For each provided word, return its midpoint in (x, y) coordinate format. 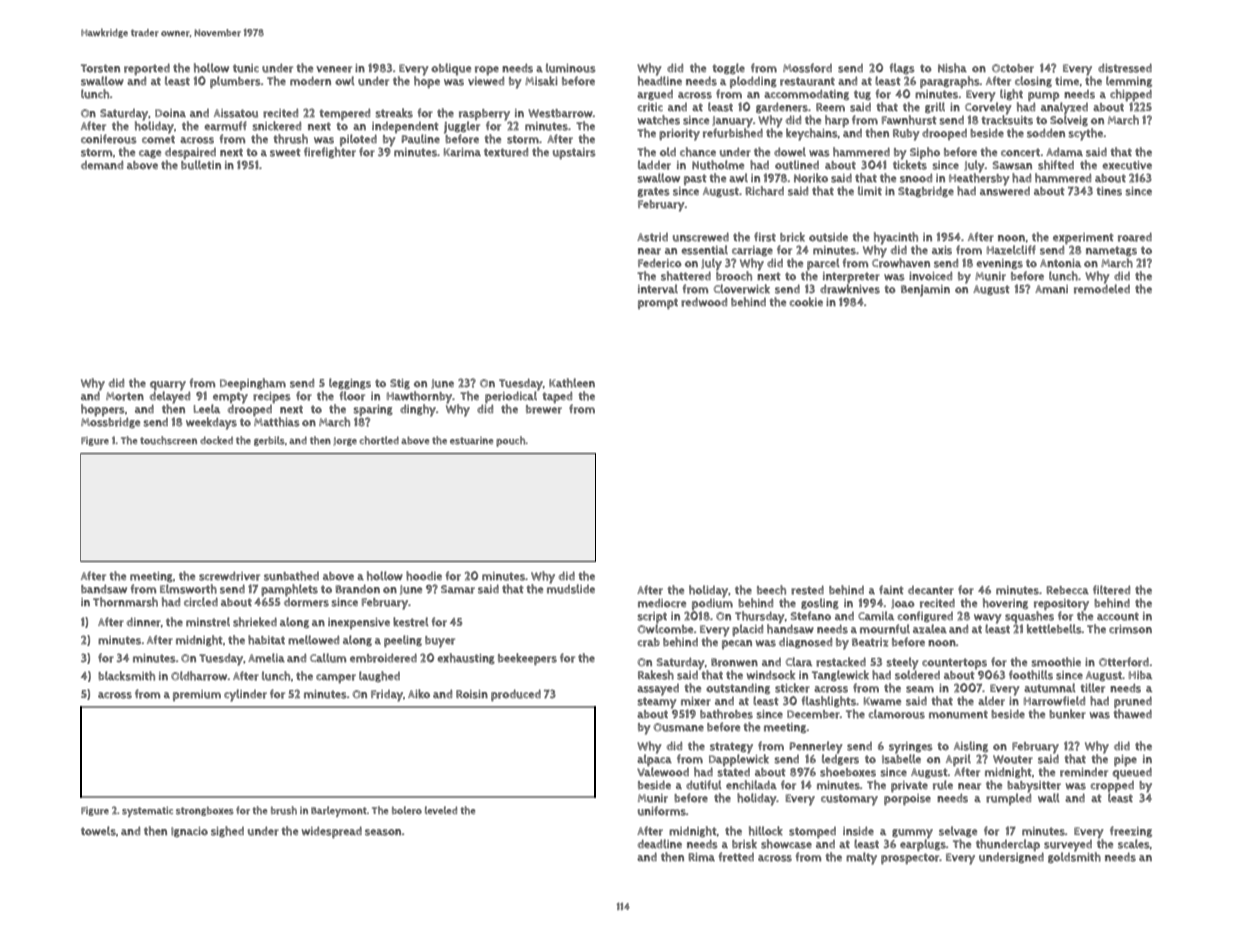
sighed (227, 831)
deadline (660, 843)
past (695, 179)
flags (902, 68)
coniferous (109, 139)
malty (861, 858)
